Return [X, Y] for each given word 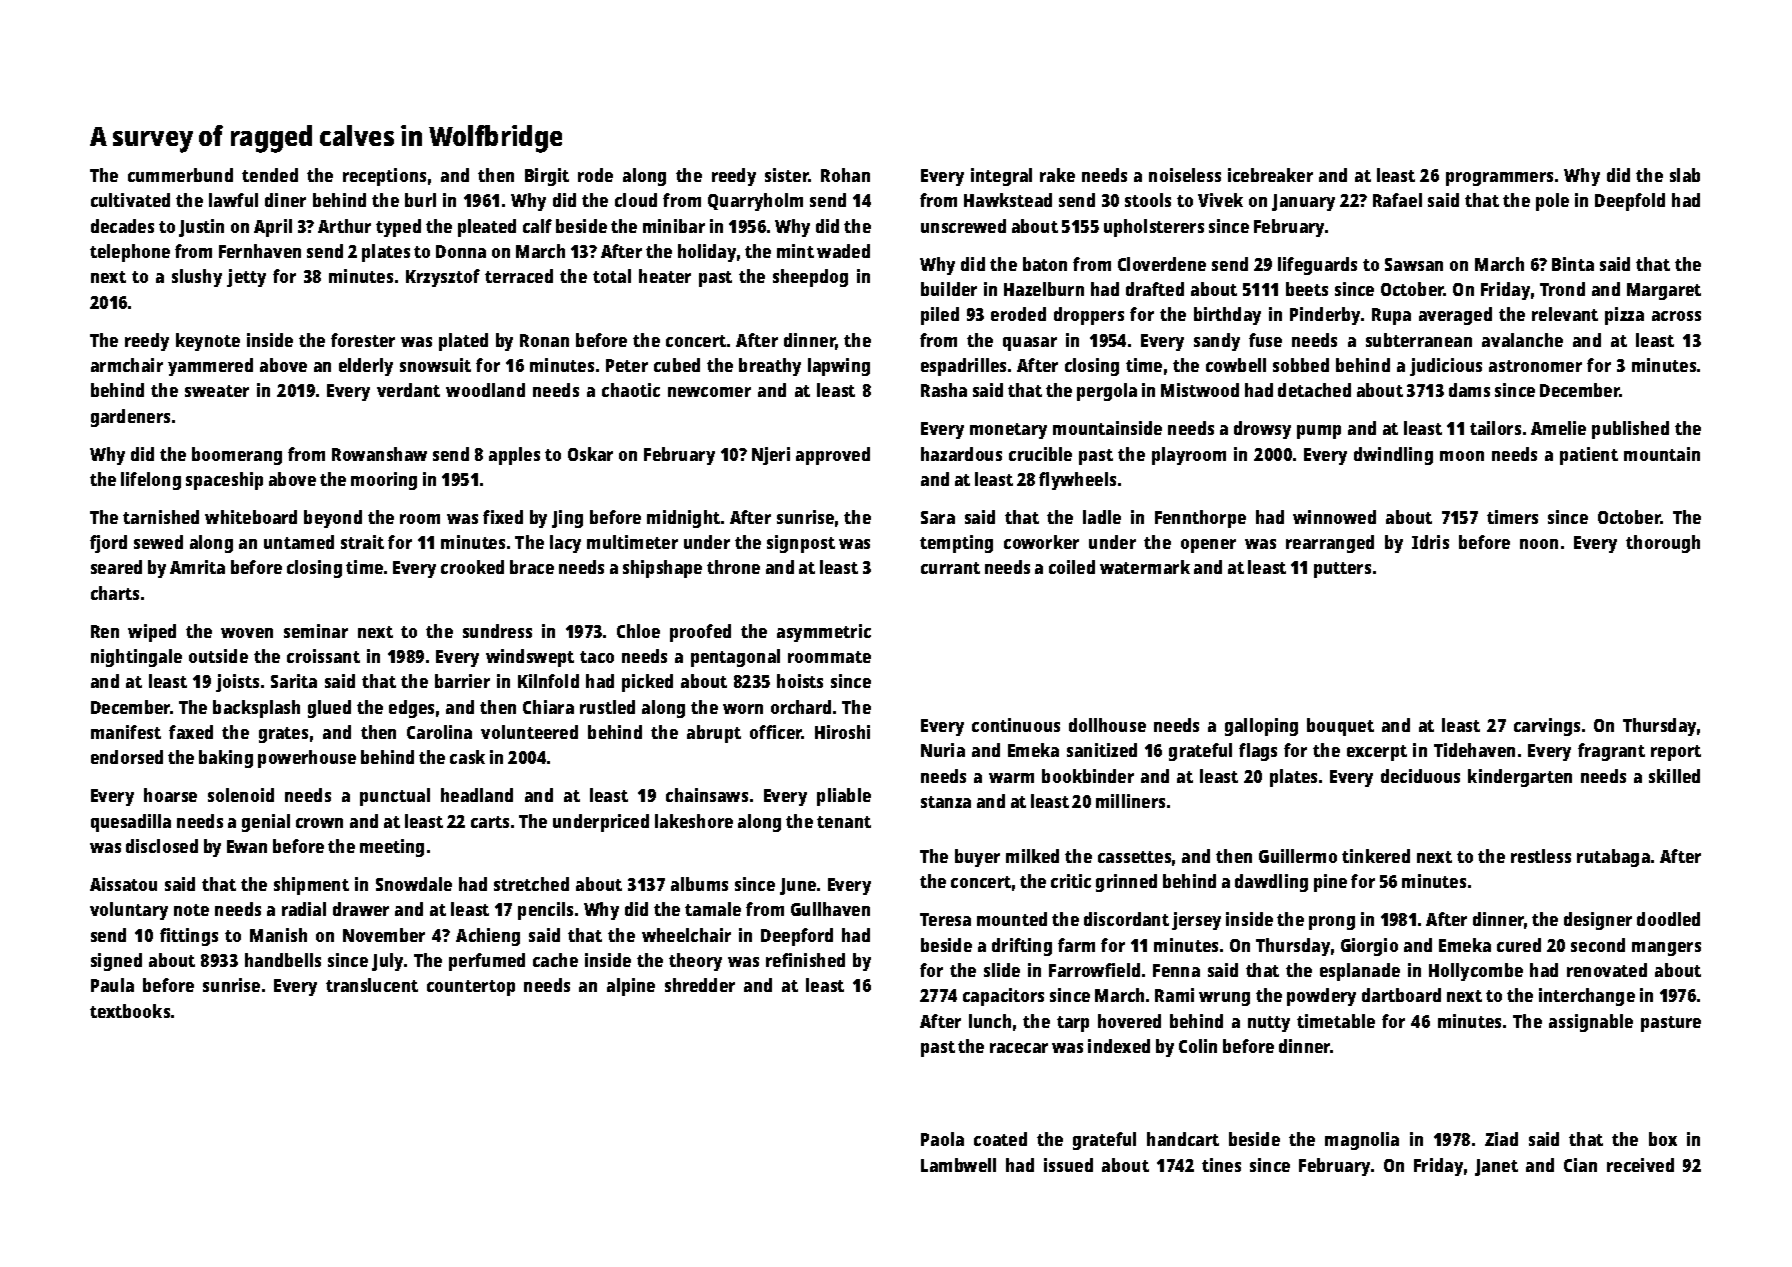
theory [695, 962]
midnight [683, 519]
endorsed [127, 757]
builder [949, 289]
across [1676, 316]
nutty [1269, 1024]
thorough [1663, 544]
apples [514, 456]
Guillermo [1298, 856]
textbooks [130, 1011]
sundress [497, 631]
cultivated [130, 200]
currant [950, 568]
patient [1589, 456]
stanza [946, 802]
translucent [372, 985]
